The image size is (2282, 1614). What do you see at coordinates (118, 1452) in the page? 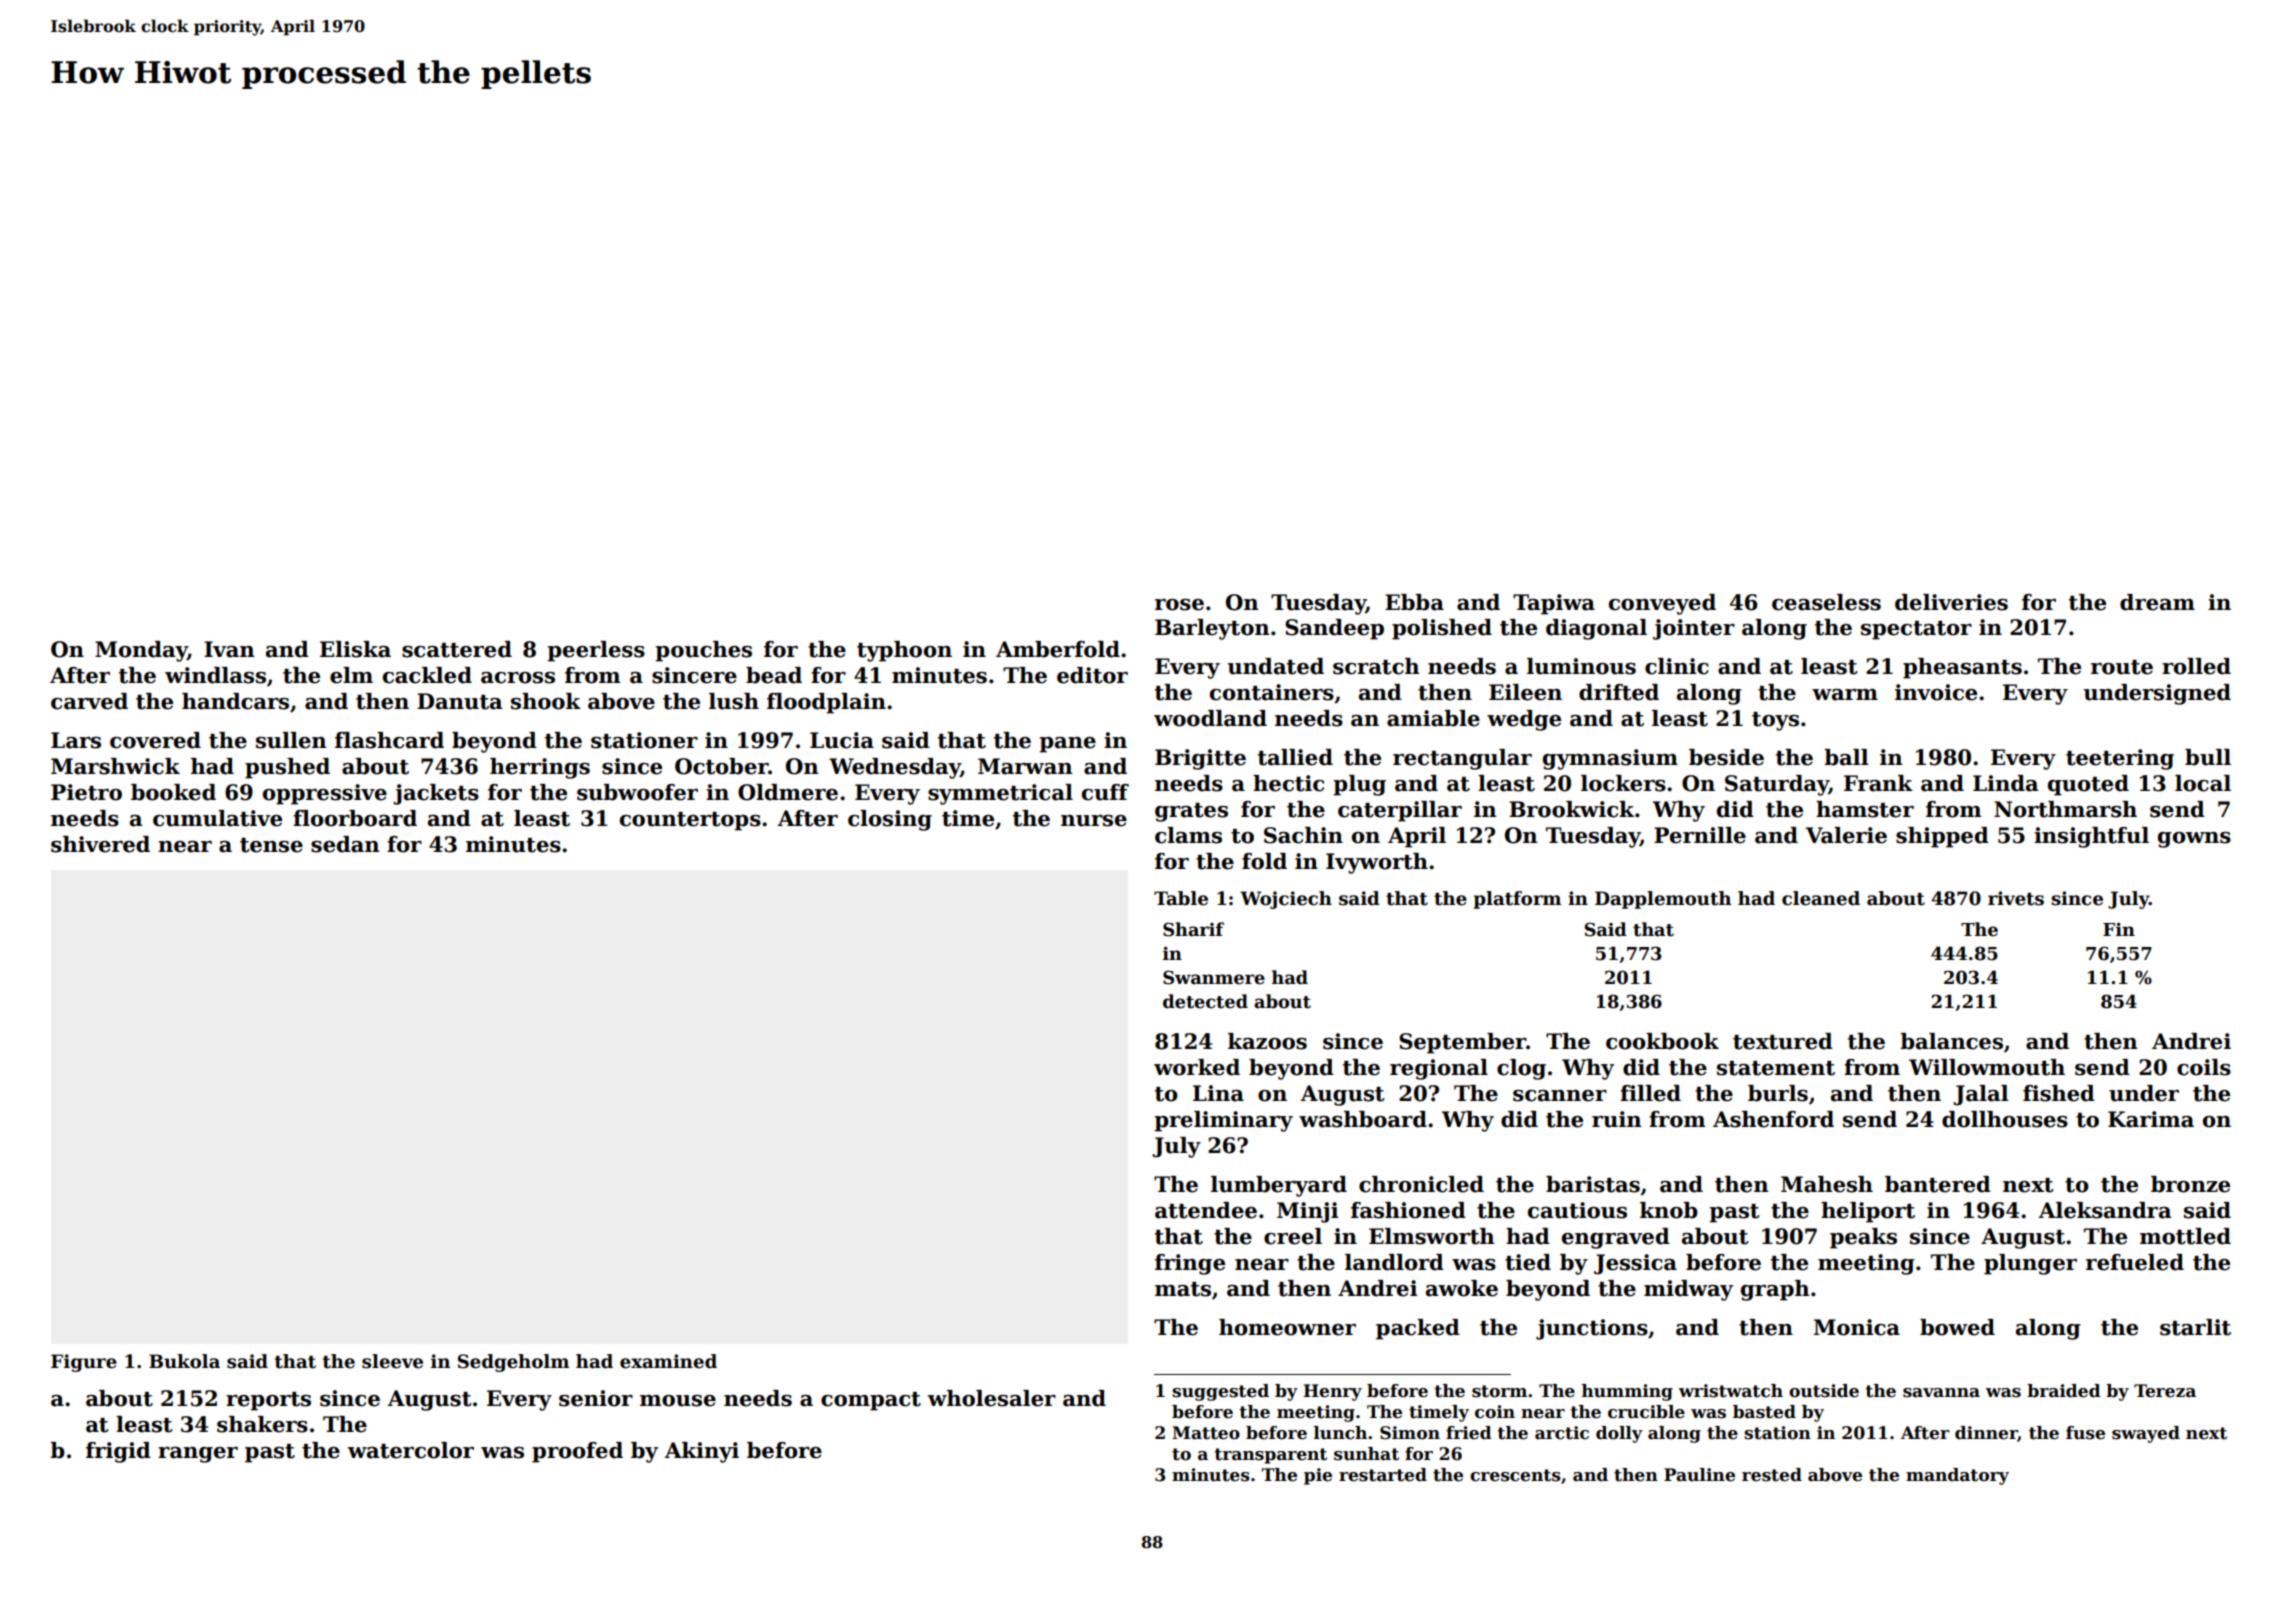
I see `frigid` at bounding box center [118, 1452].
